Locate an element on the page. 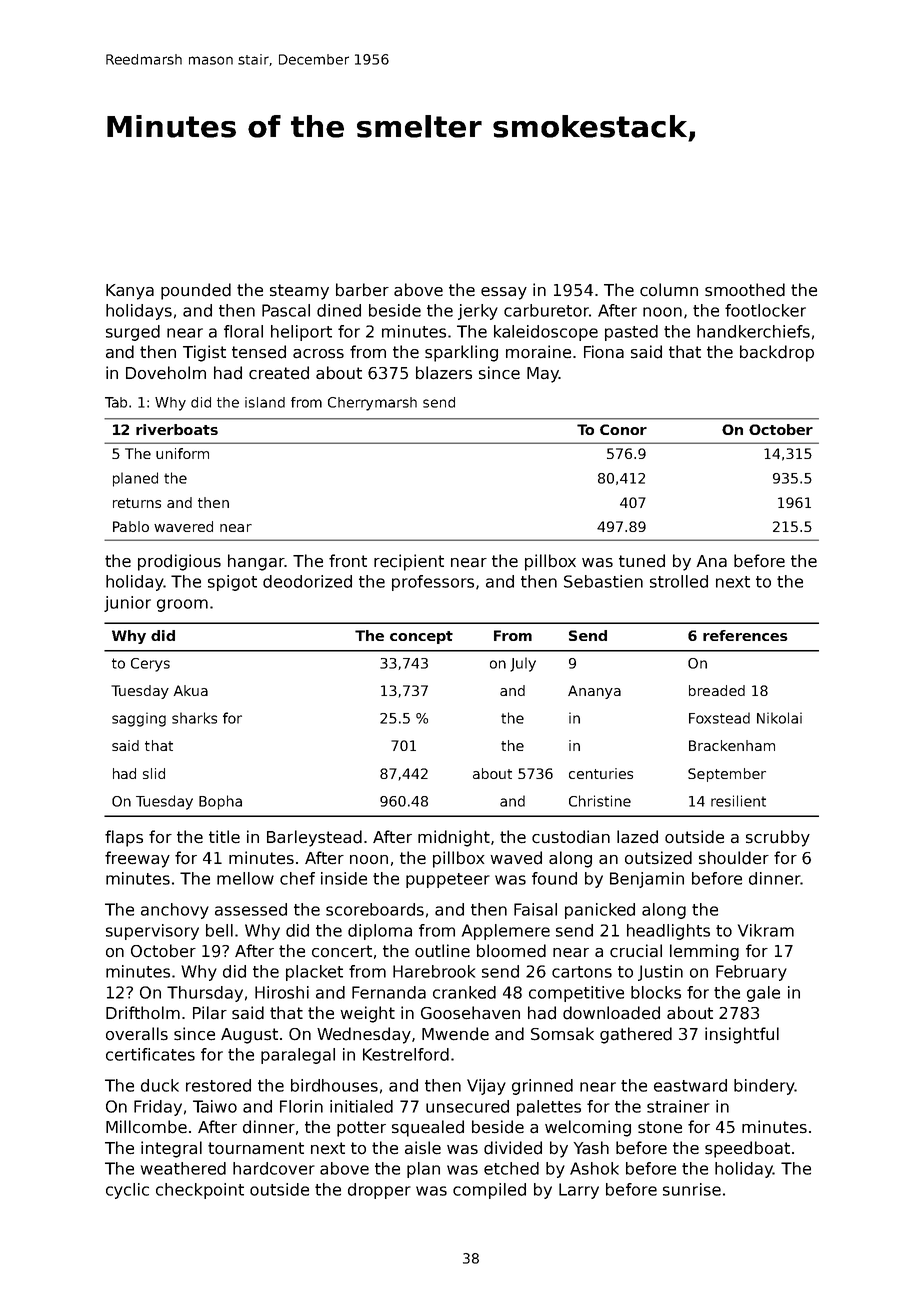  tournament is located at coordinates (256, 1148).
